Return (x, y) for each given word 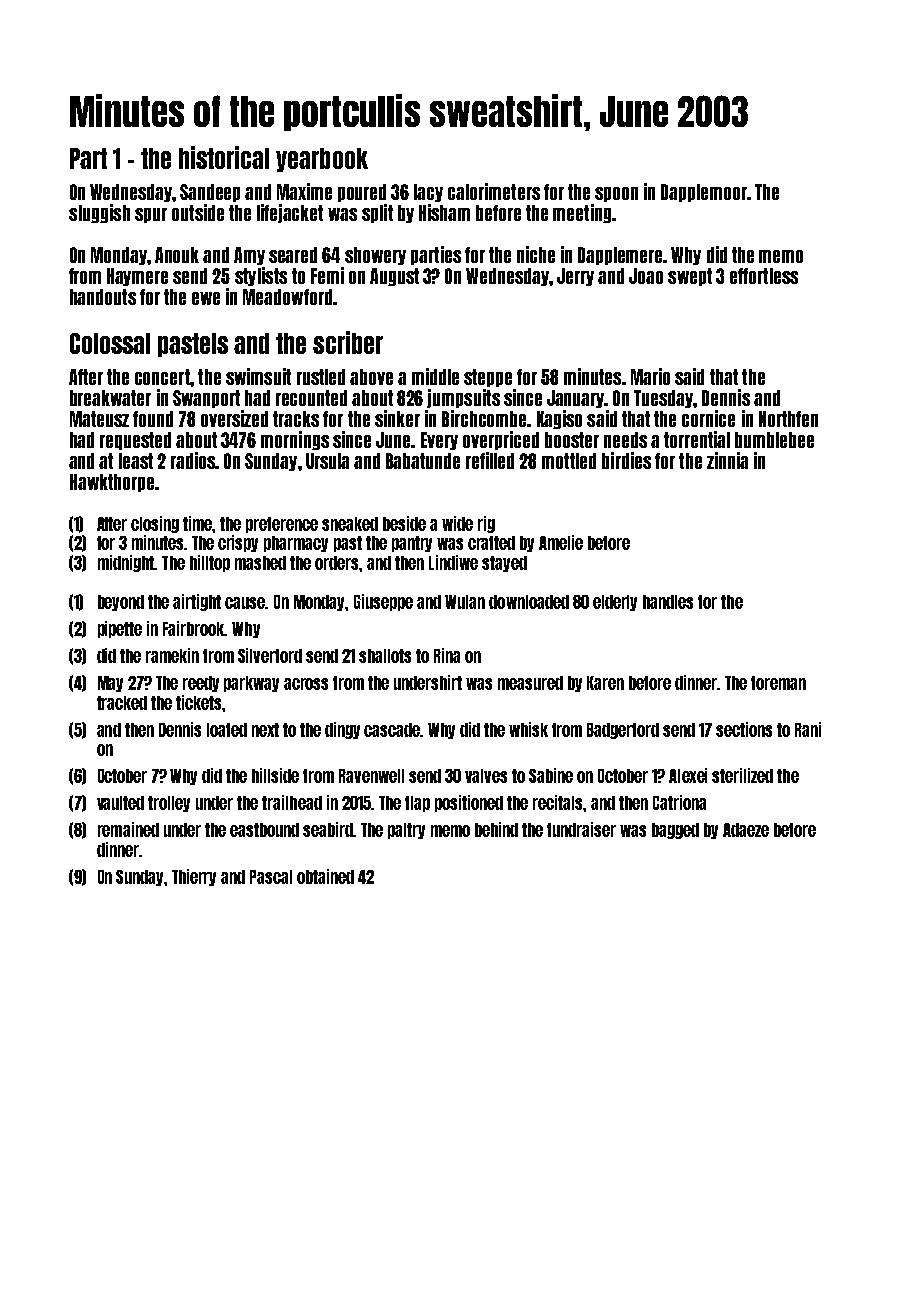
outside (198, 212)
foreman (778, 683)
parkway (251, 684)
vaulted (120, 803)
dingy (342, 730)
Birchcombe (484, 418)
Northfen (788, 419)
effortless (764, 276)
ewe (206, 298)
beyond (121, 603)
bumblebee (774, 440)
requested (135, 441)
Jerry (575, 277)
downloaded (529, 602)
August (394, 277)
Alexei (688, 775)
